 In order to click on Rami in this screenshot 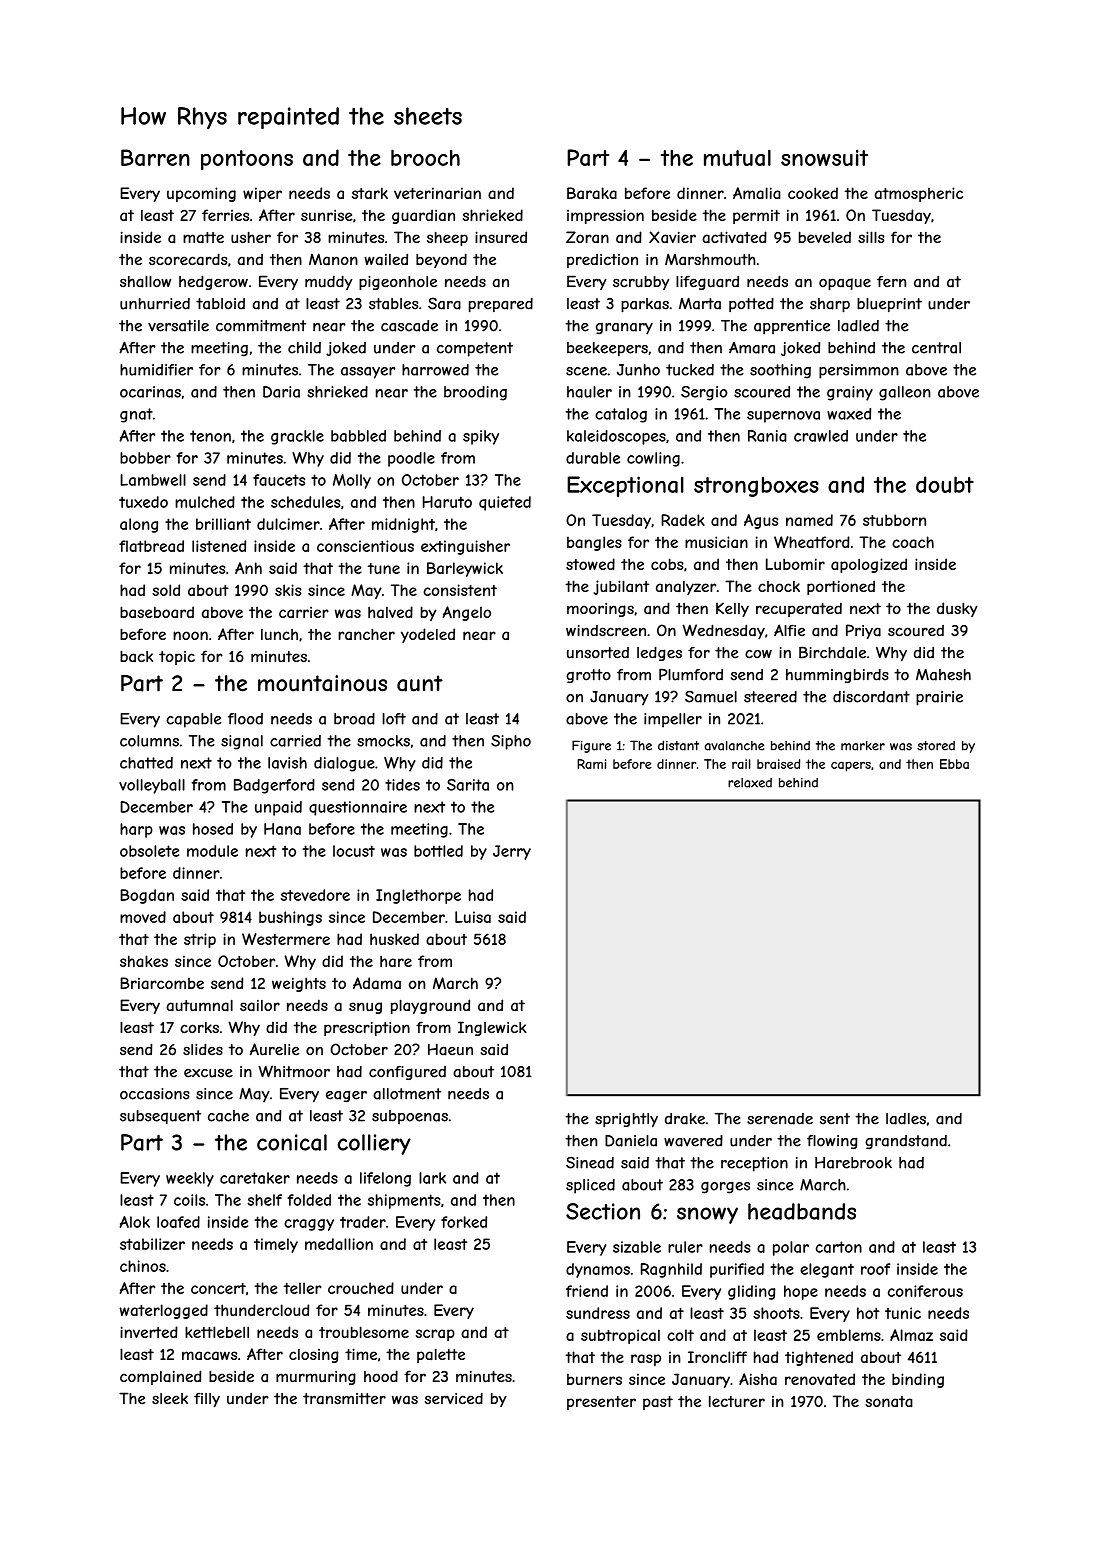, I will do `click(591, 764)`.
